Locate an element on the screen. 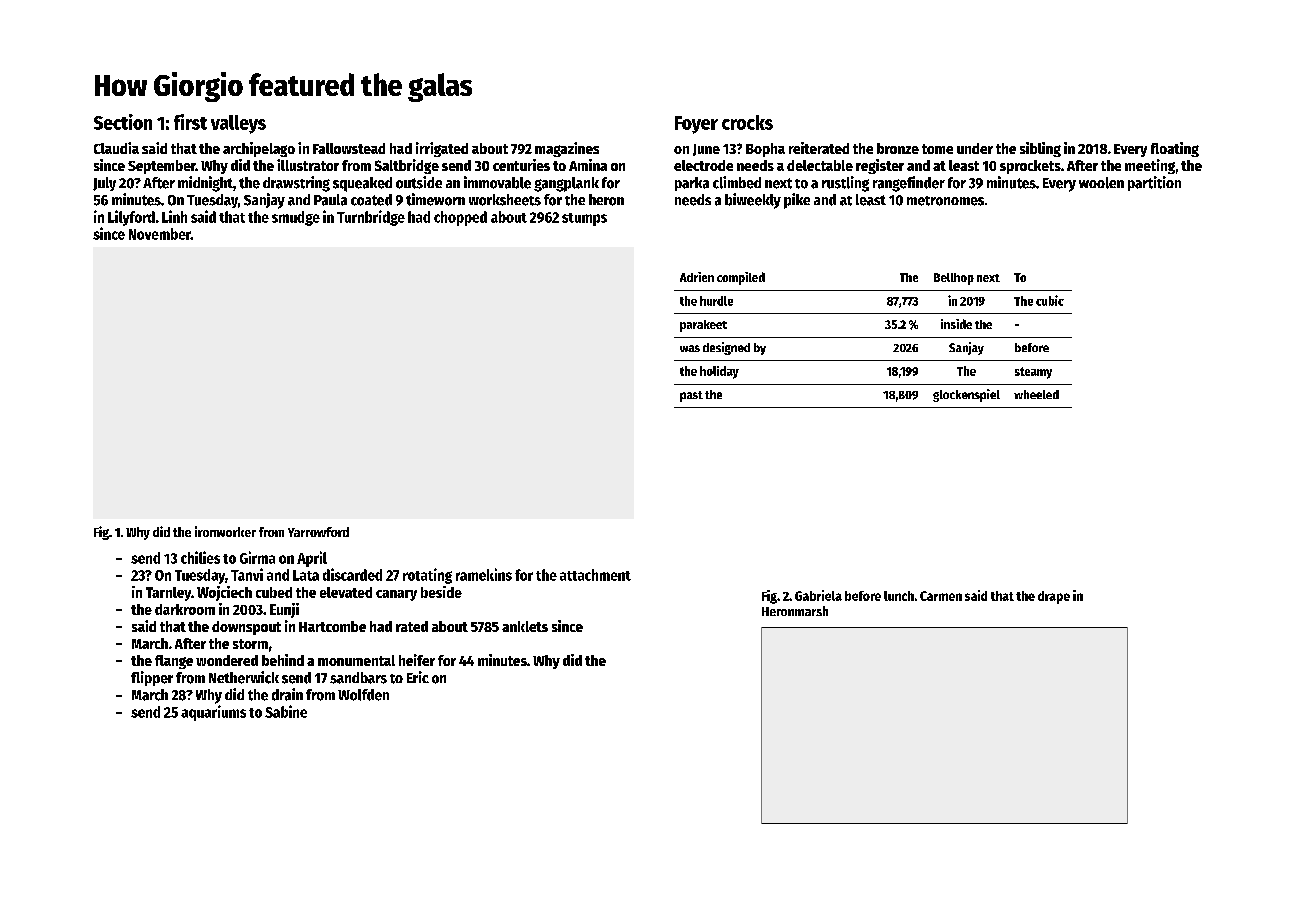  Yarrowford is located at coordinates (318, 532).
